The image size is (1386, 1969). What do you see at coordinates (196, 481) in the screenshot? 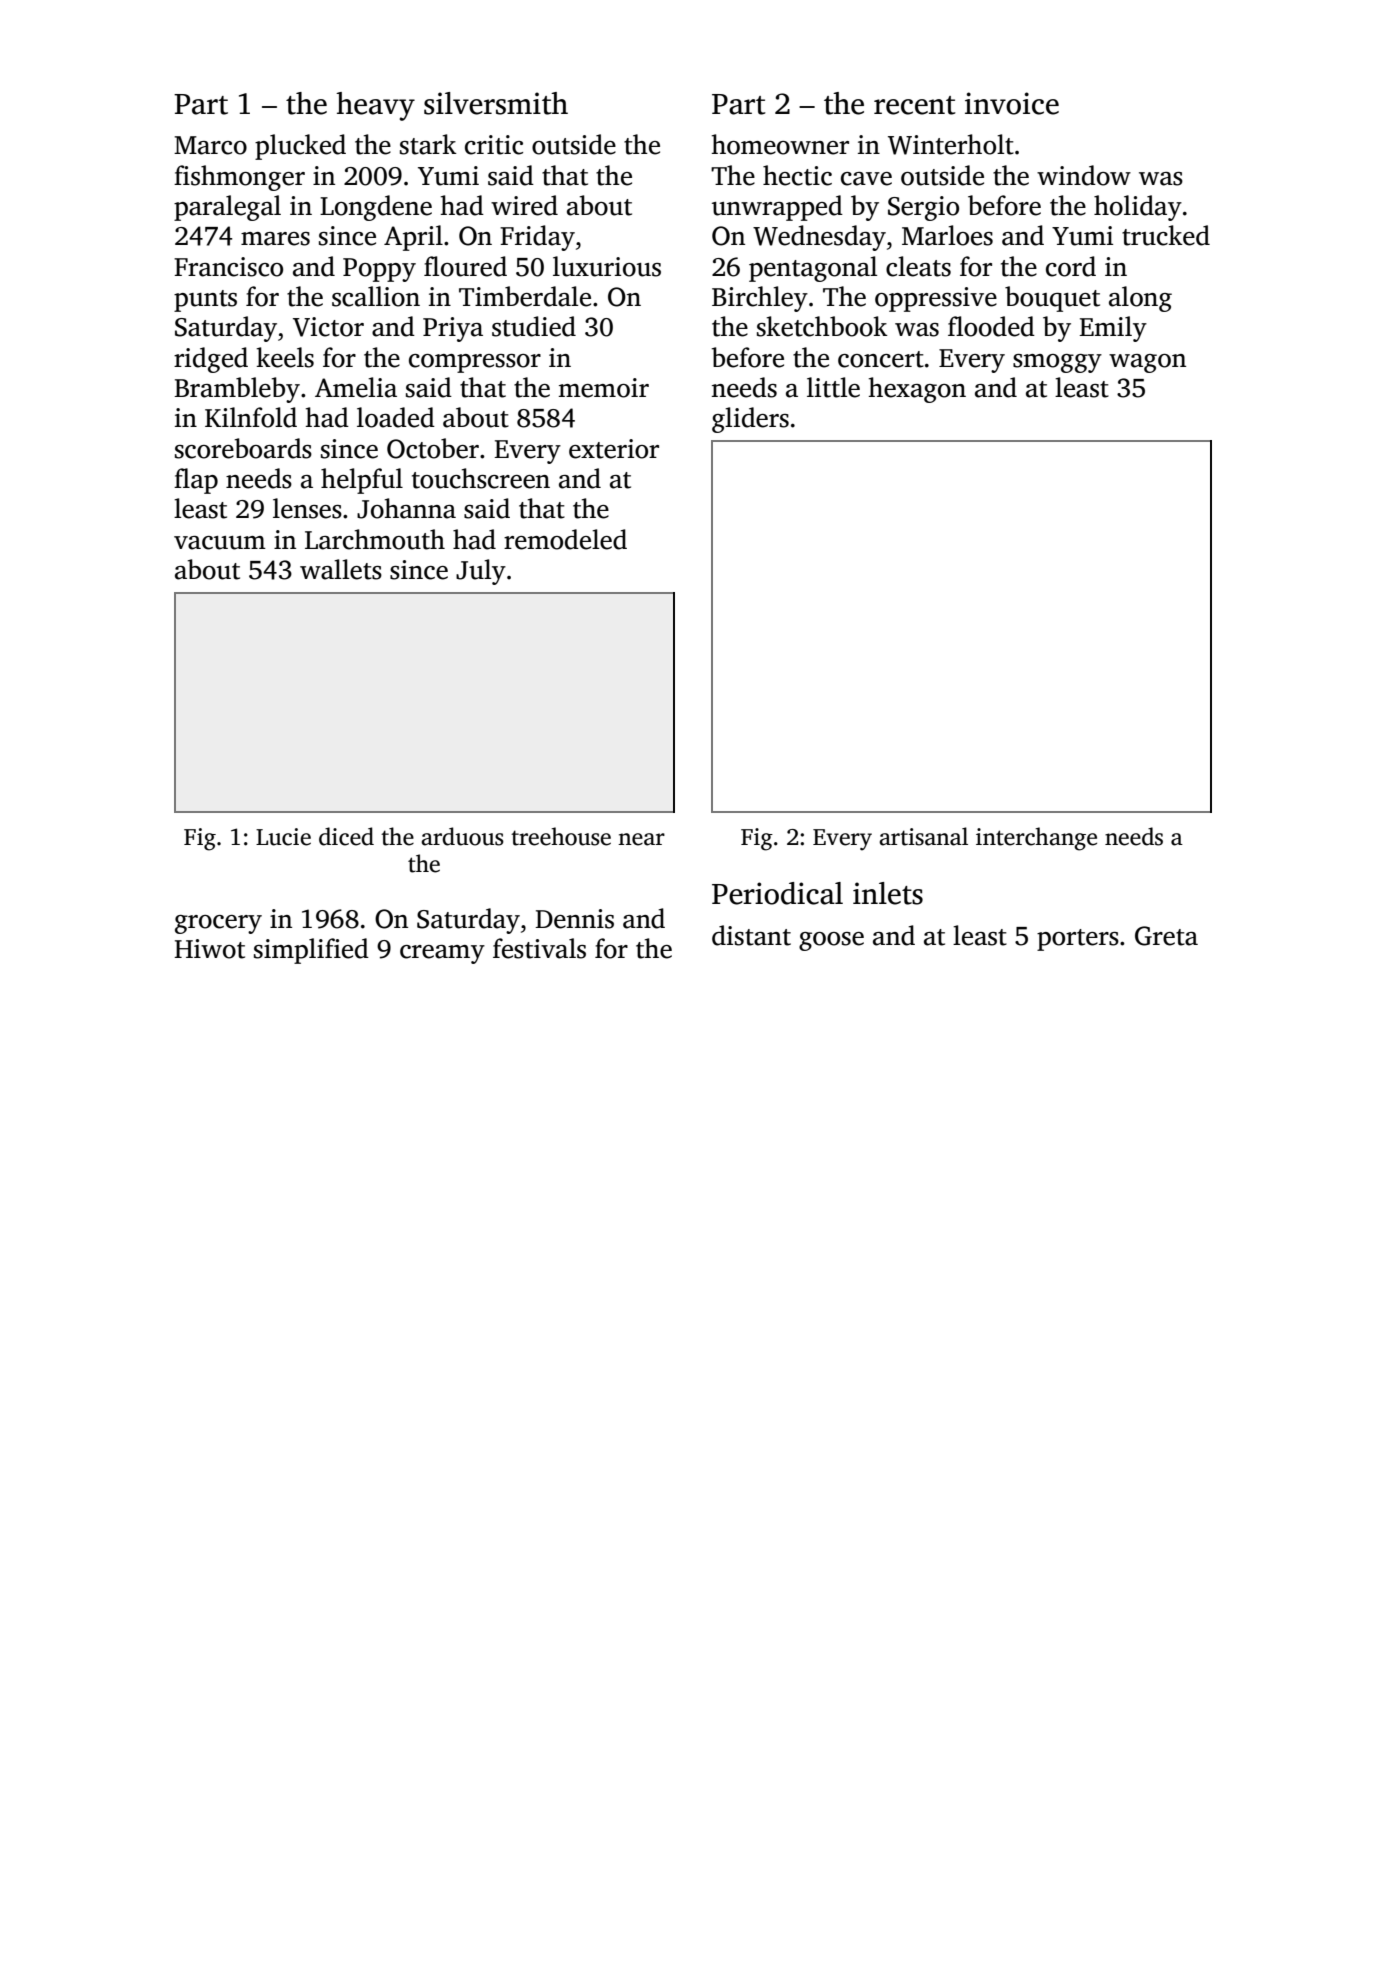
I see `flap` at bounding box center [196, 481].
